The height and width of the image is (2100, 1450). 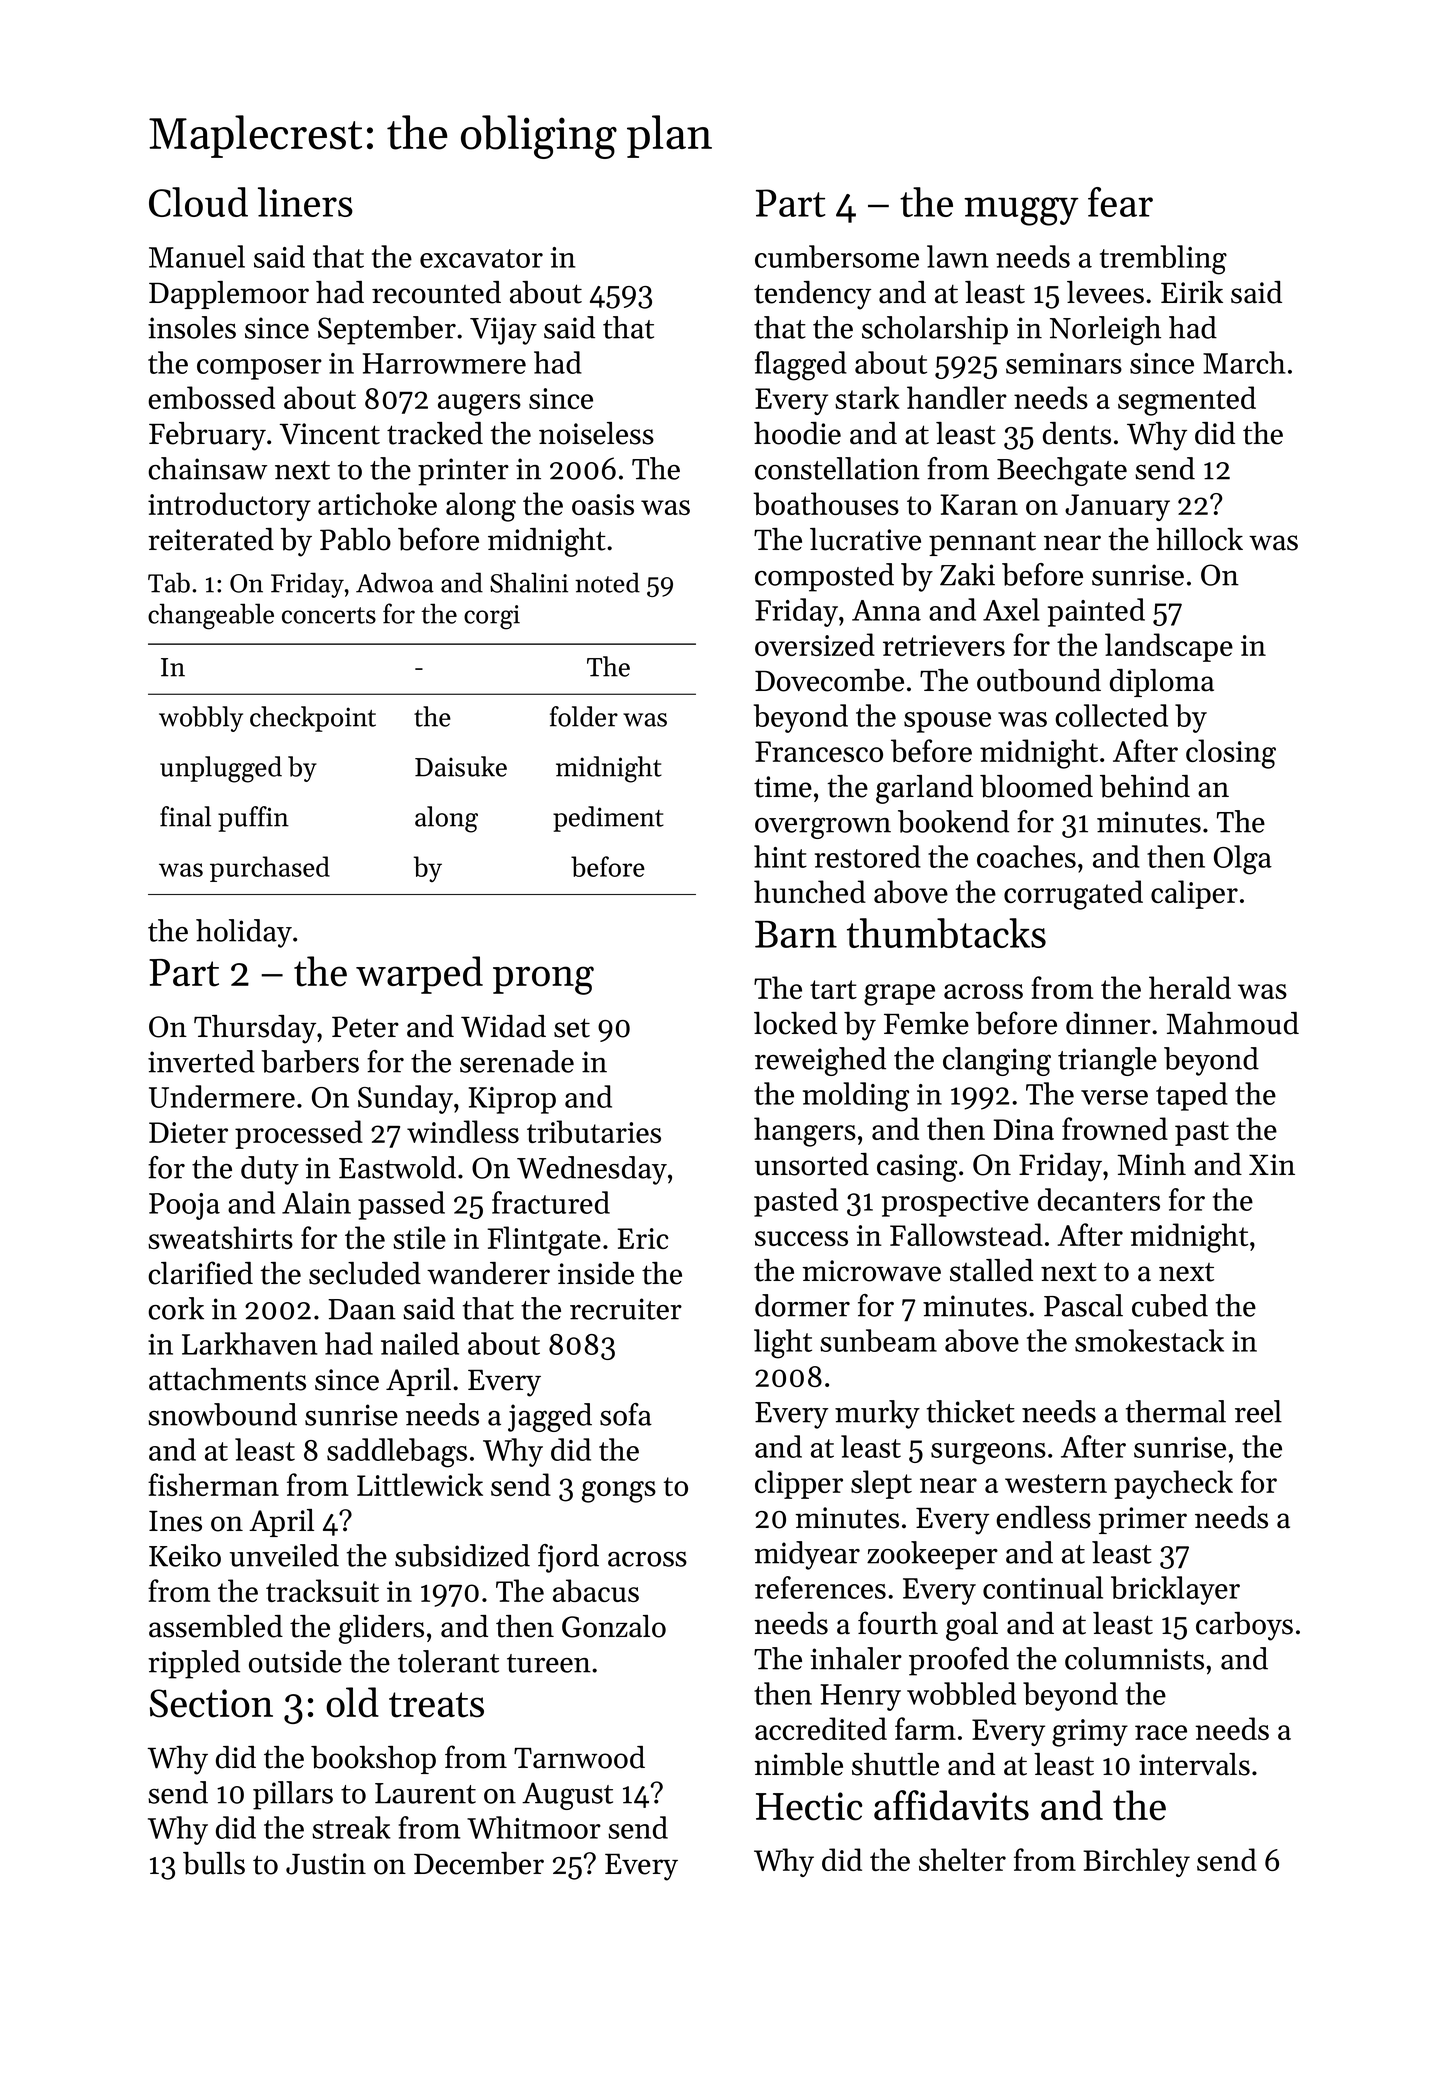 I want to click on molding, so click(x=856, y=1097).
